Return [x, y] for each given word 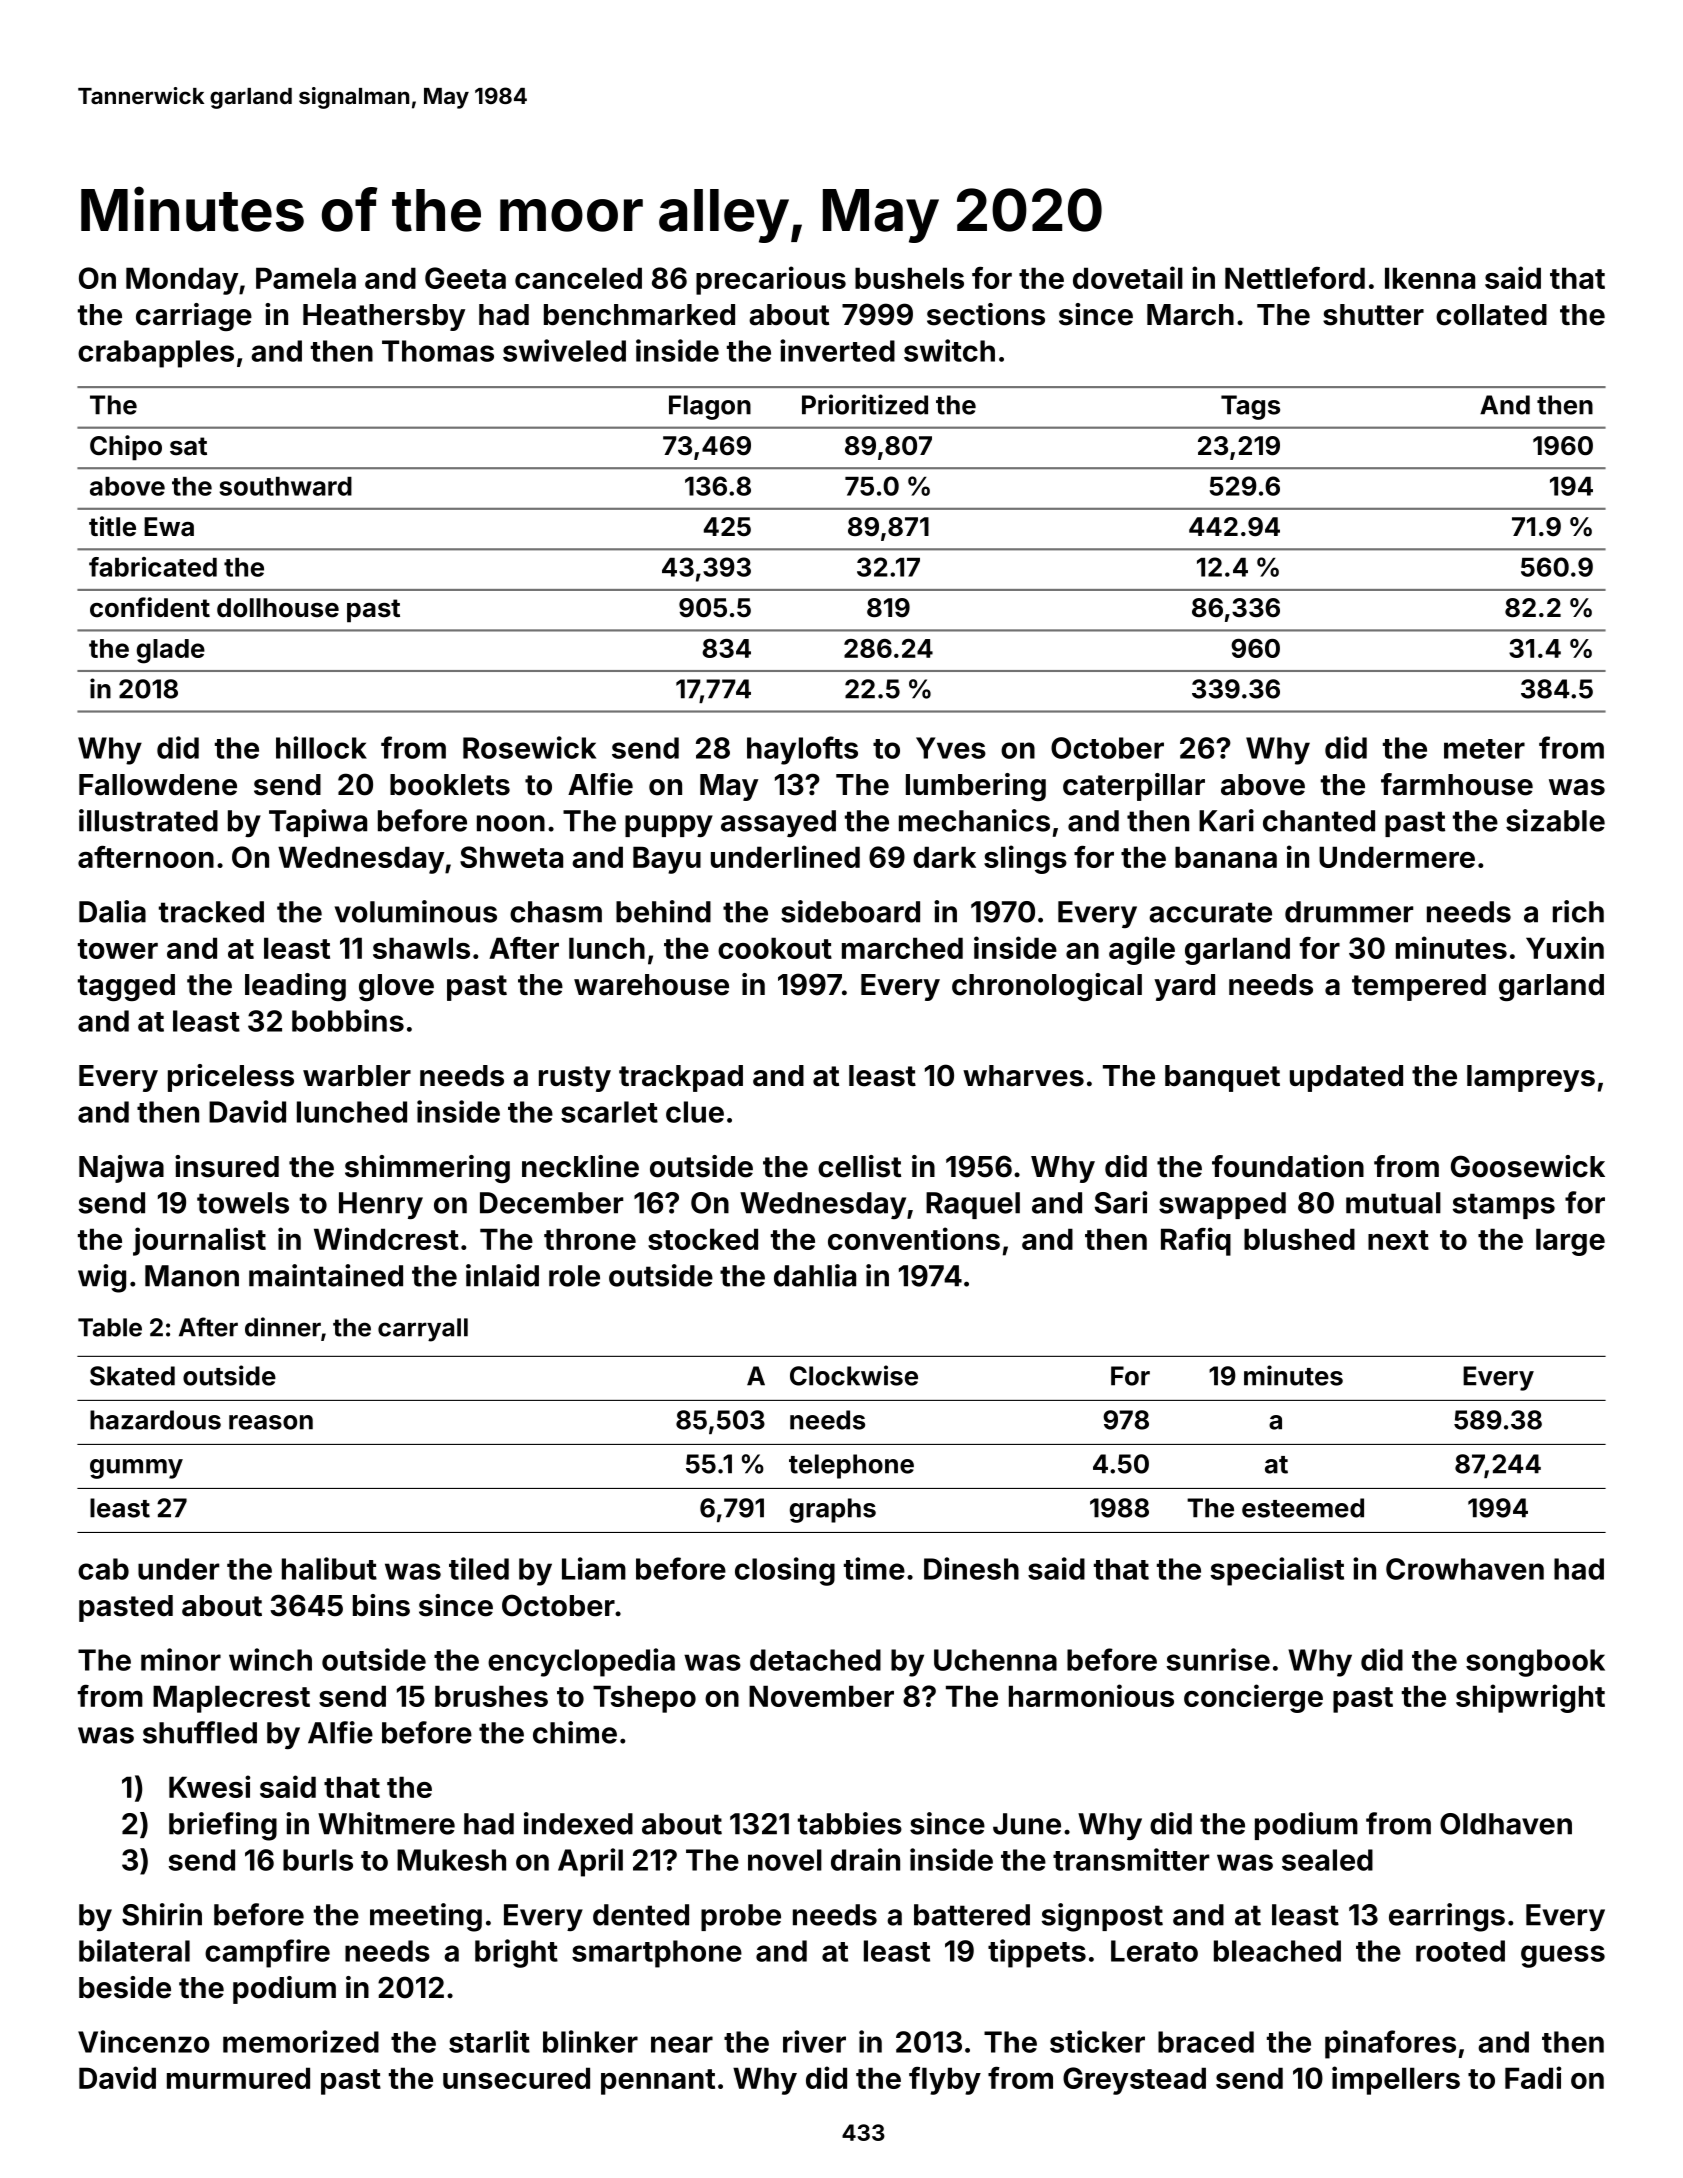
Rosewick [529, 747]
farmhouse [1457, 784]
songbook [1535, 1663]
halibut [329, 1568]
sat [188, 446]
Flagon [710, 407]
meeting [426, 1917]
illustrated [148, 820]
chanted [1319, 821]
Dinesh [971, 1568]
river [814, 2041]
